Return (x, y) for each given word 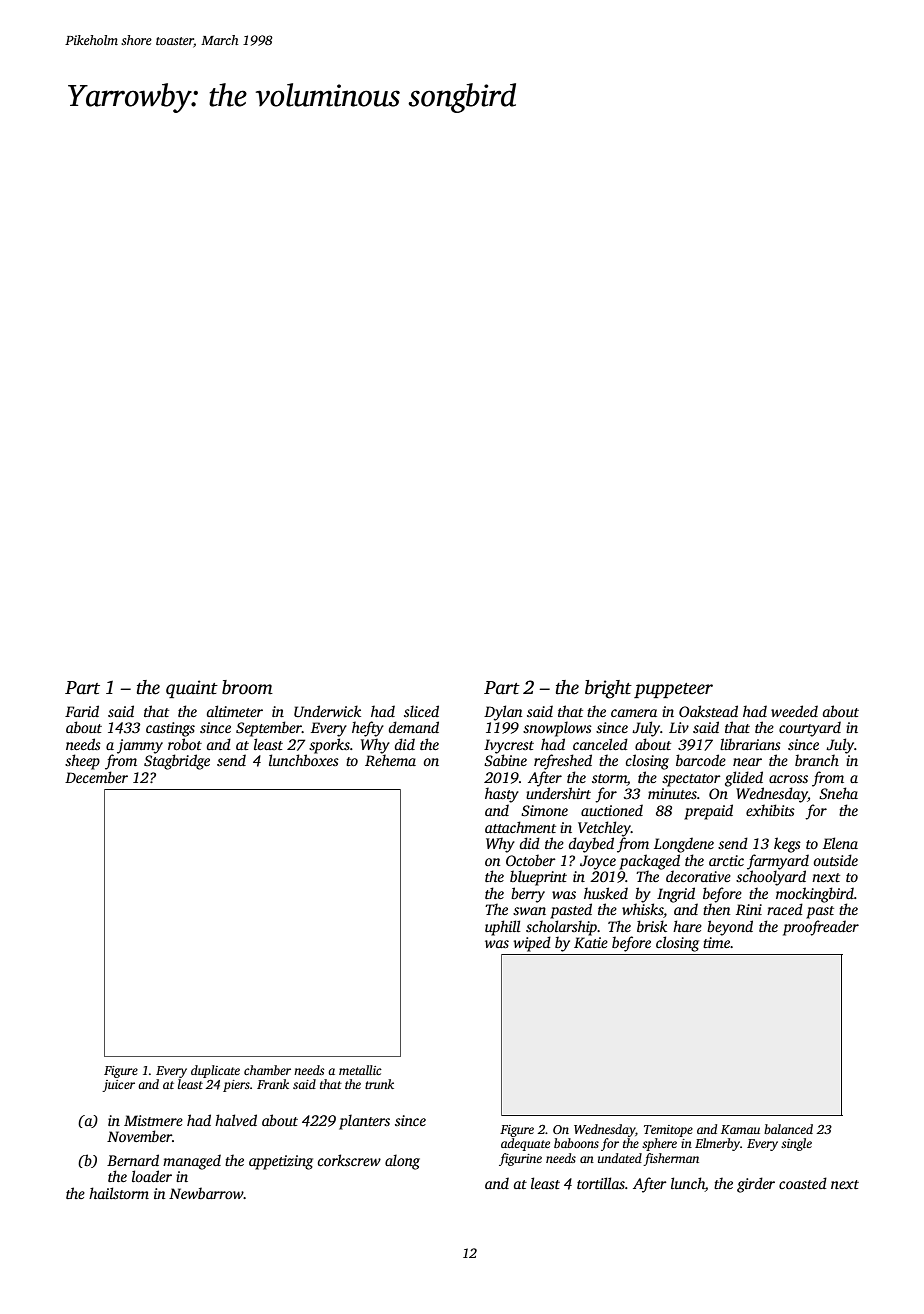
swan (529, 911)
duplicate (215, 1071)
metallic (360, 1070)
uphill (502, 928)
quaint (192, 689)
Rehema (390, 760)
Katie (591, 942)
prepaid (708, 812)
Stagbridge (177, 762)
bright (608, 689)
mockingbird (815, 895)
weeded (794, 711)
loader (152, 1176)
